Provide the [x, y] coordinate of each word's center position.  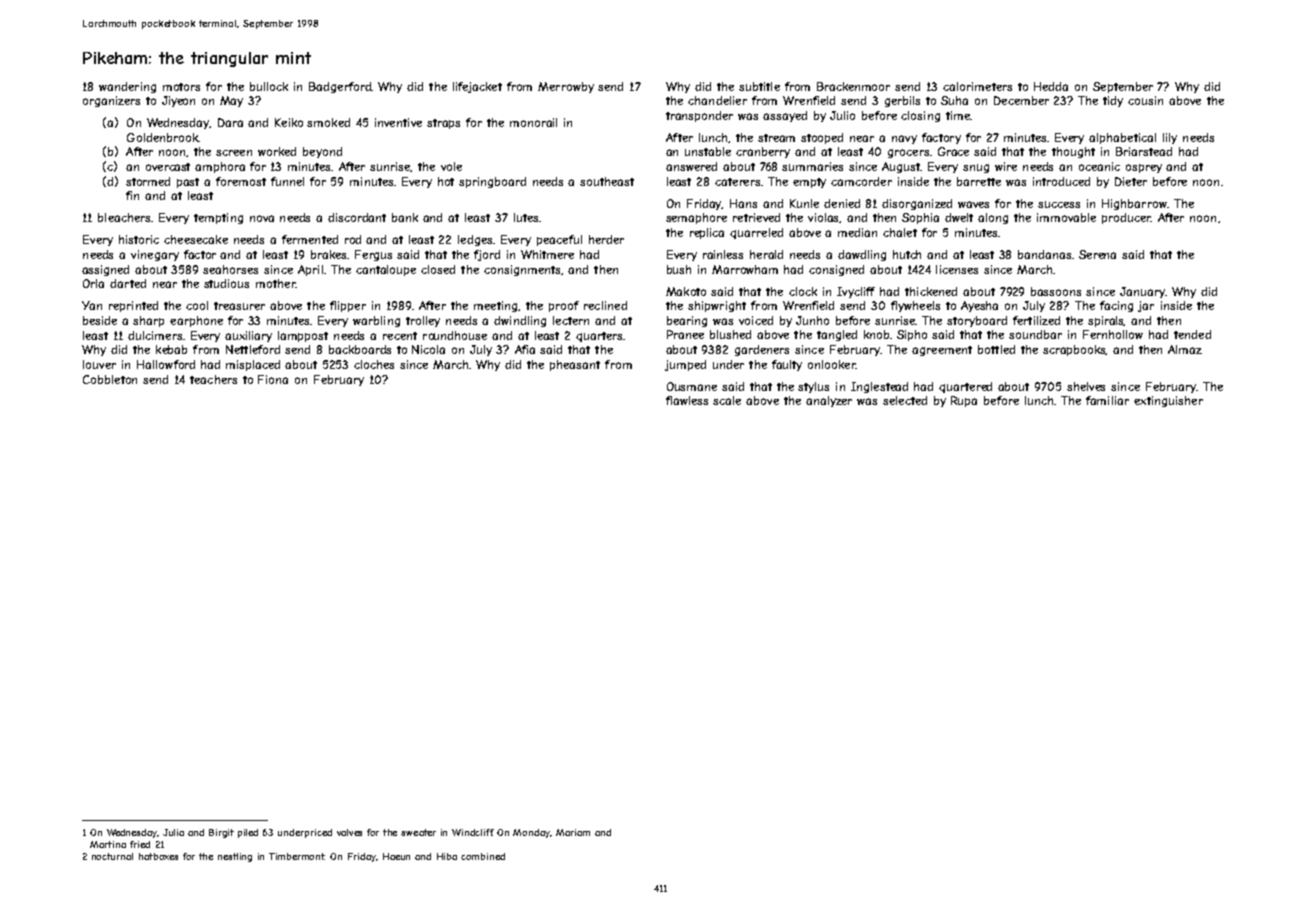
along [993, 218]
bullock [269, 86]
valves [349, 832]
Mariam [573, 832]
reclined [605, 305]
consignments [522, 270]
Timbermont [297, 856]
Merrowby [566, 87]
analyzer [829, 401]
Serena [1097, 254]
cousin [1145, 100]
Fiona [273, 379]
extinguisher [1168, 401]
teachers [213, 379]
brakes [328, 254]
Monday [532, 833]
